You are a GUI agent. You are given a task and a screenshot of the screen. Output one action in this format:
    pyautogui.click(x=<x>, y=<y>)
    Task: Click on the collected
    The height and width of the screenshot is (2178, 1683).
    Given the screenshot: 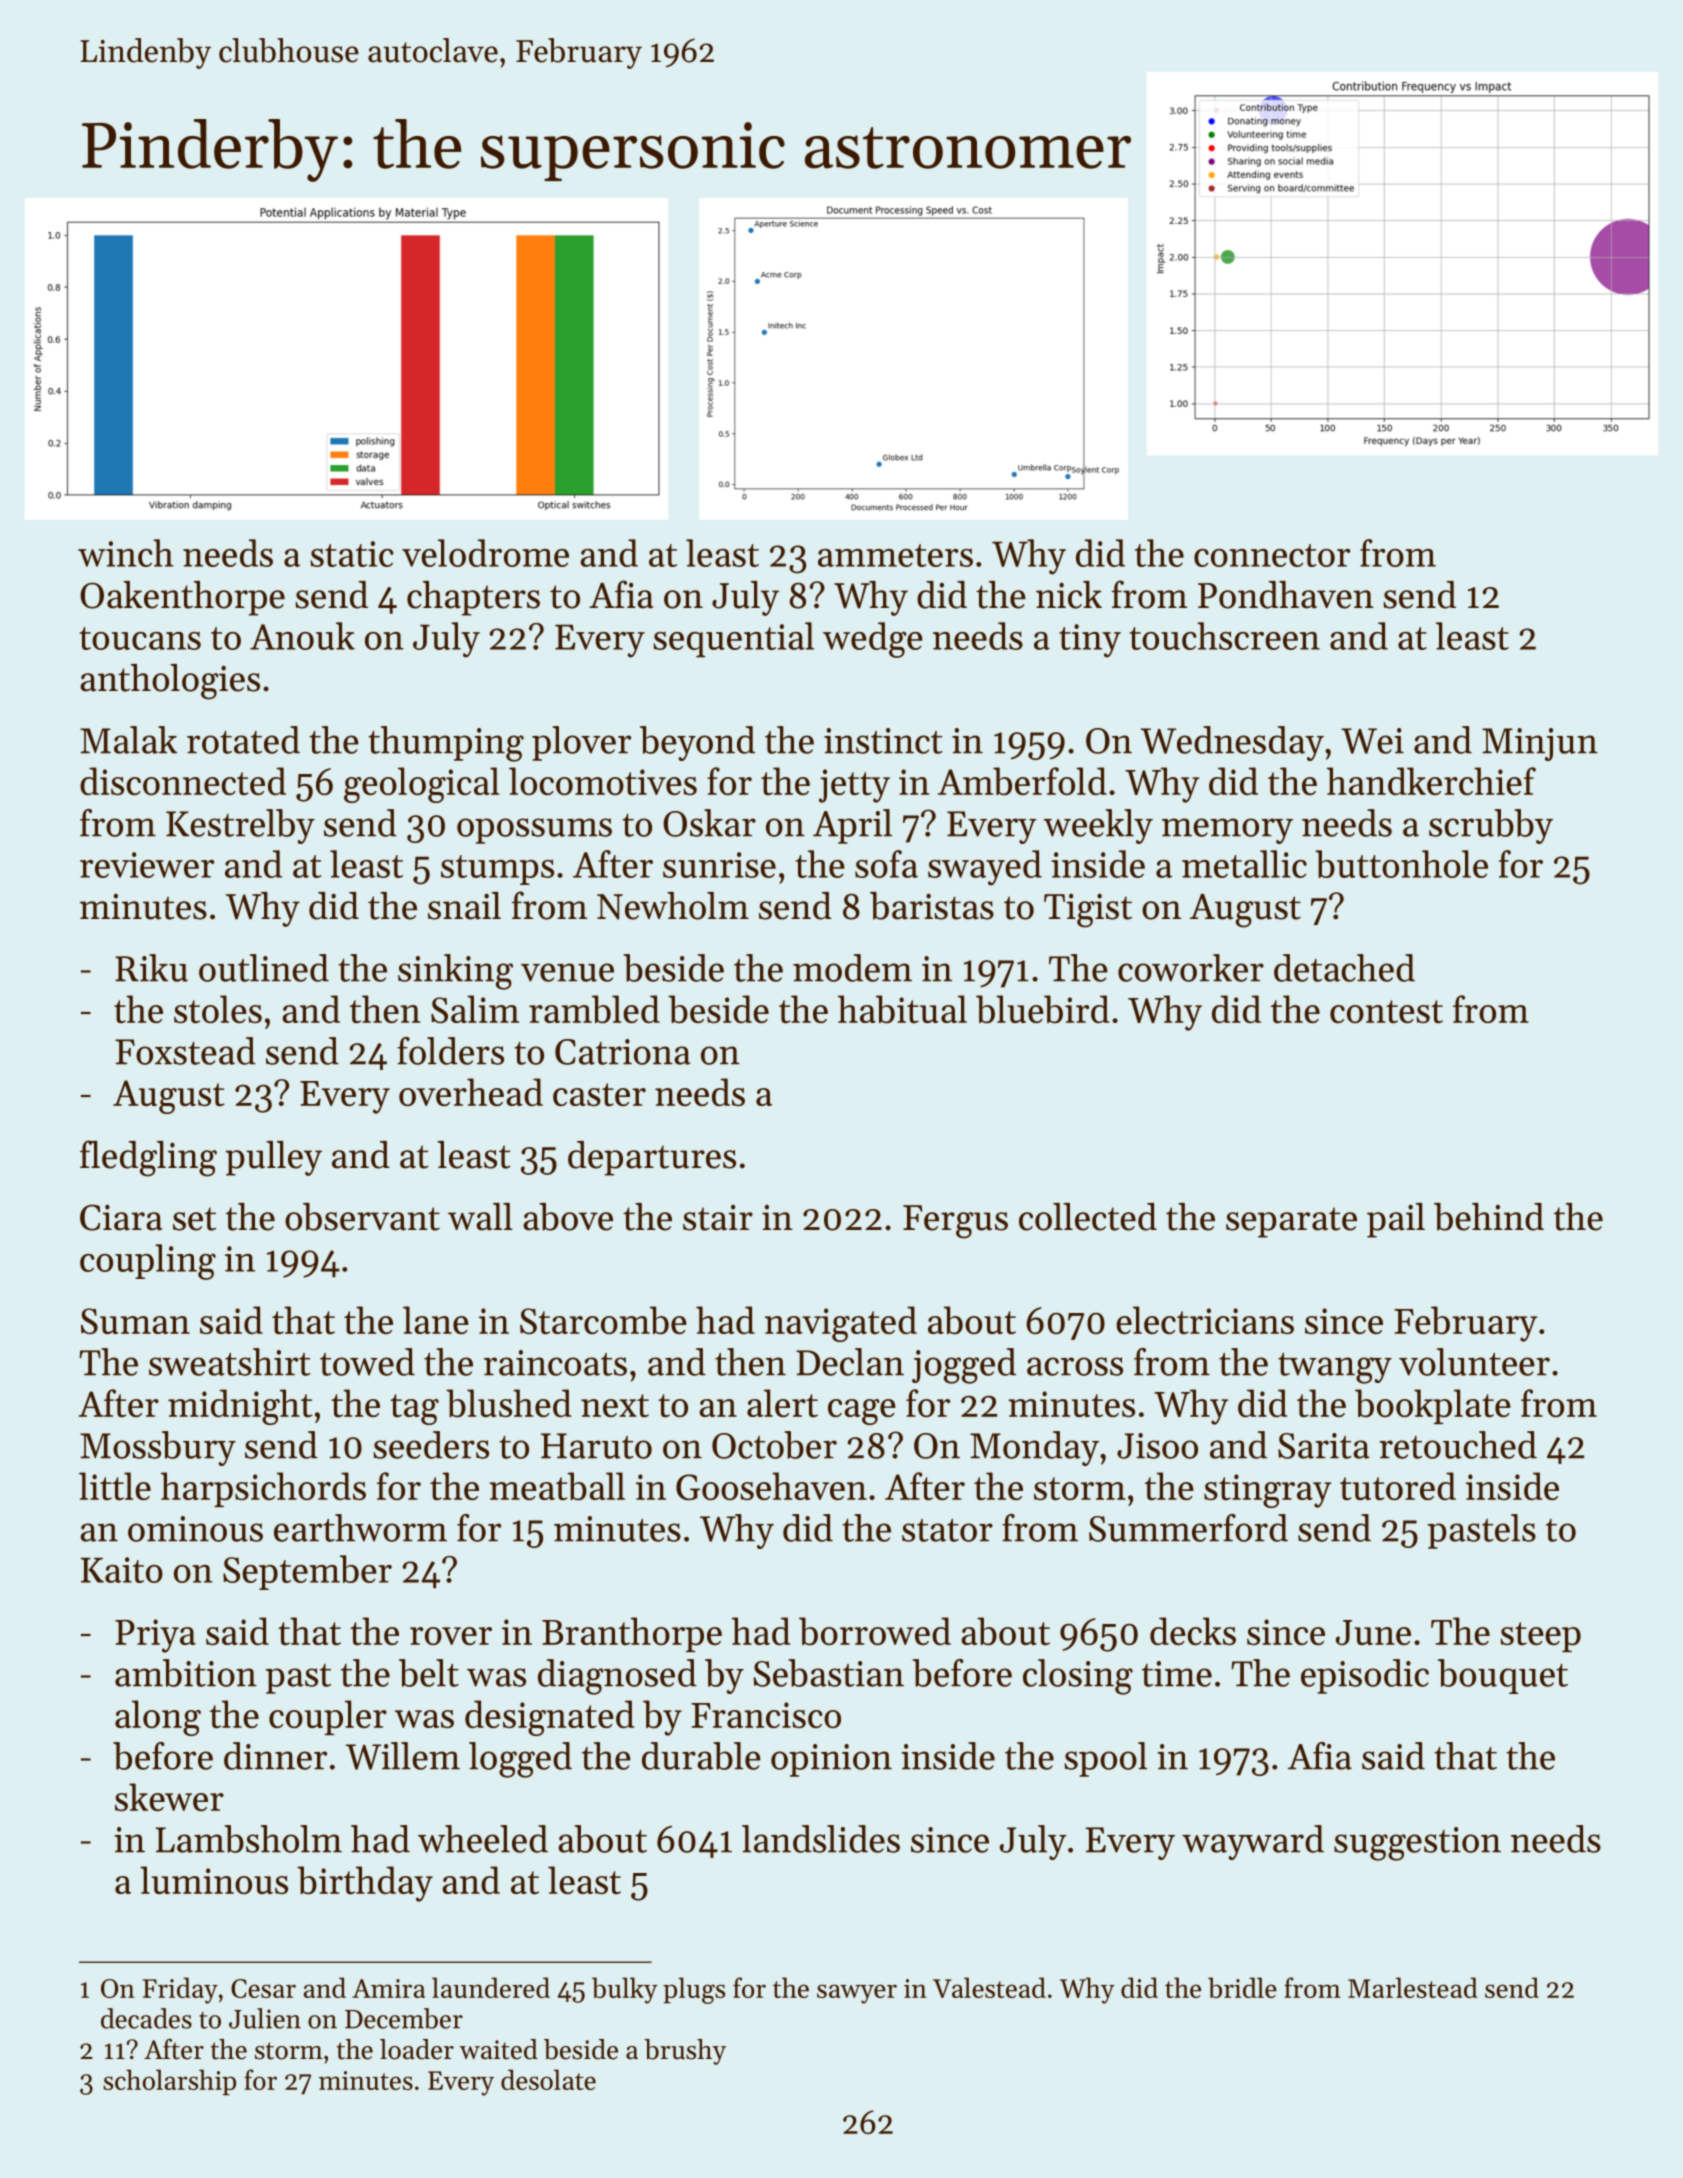 What is the action you would take?
    pyautogui.click(x=1088, y=1217)
